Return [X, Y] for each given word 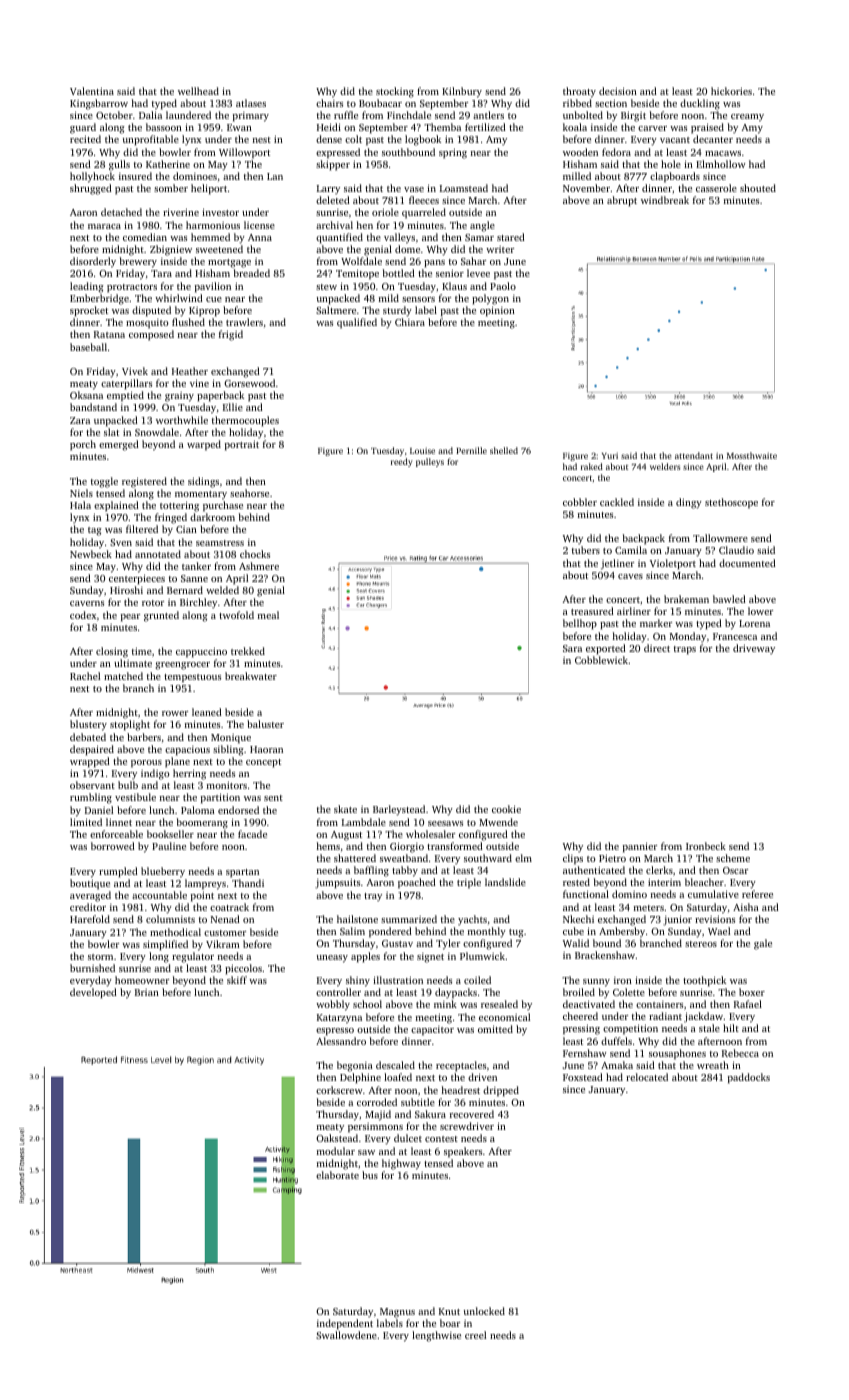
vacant [675, 140]
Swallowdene [346, 1335]
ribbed [577, 103]
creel [475, 1335]
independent [345, 1324]
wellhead [198, 91]
